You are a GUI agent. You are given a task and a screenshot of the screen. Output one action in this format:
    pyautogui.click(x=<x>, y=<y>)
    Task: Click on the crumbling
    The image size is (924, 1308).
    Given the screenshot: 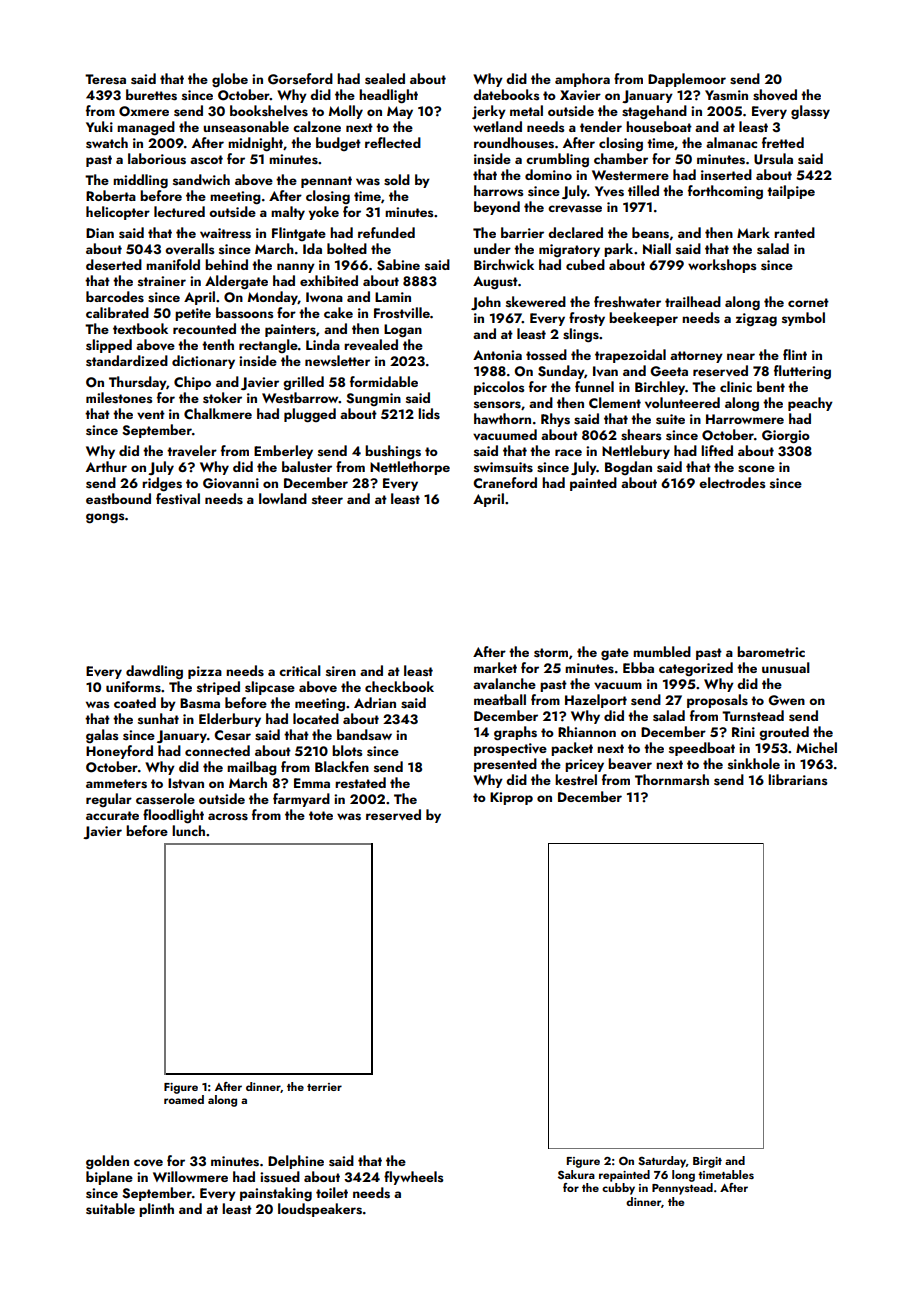 What is the action you would take?
    pyautogui.click(x=557, y=160)
